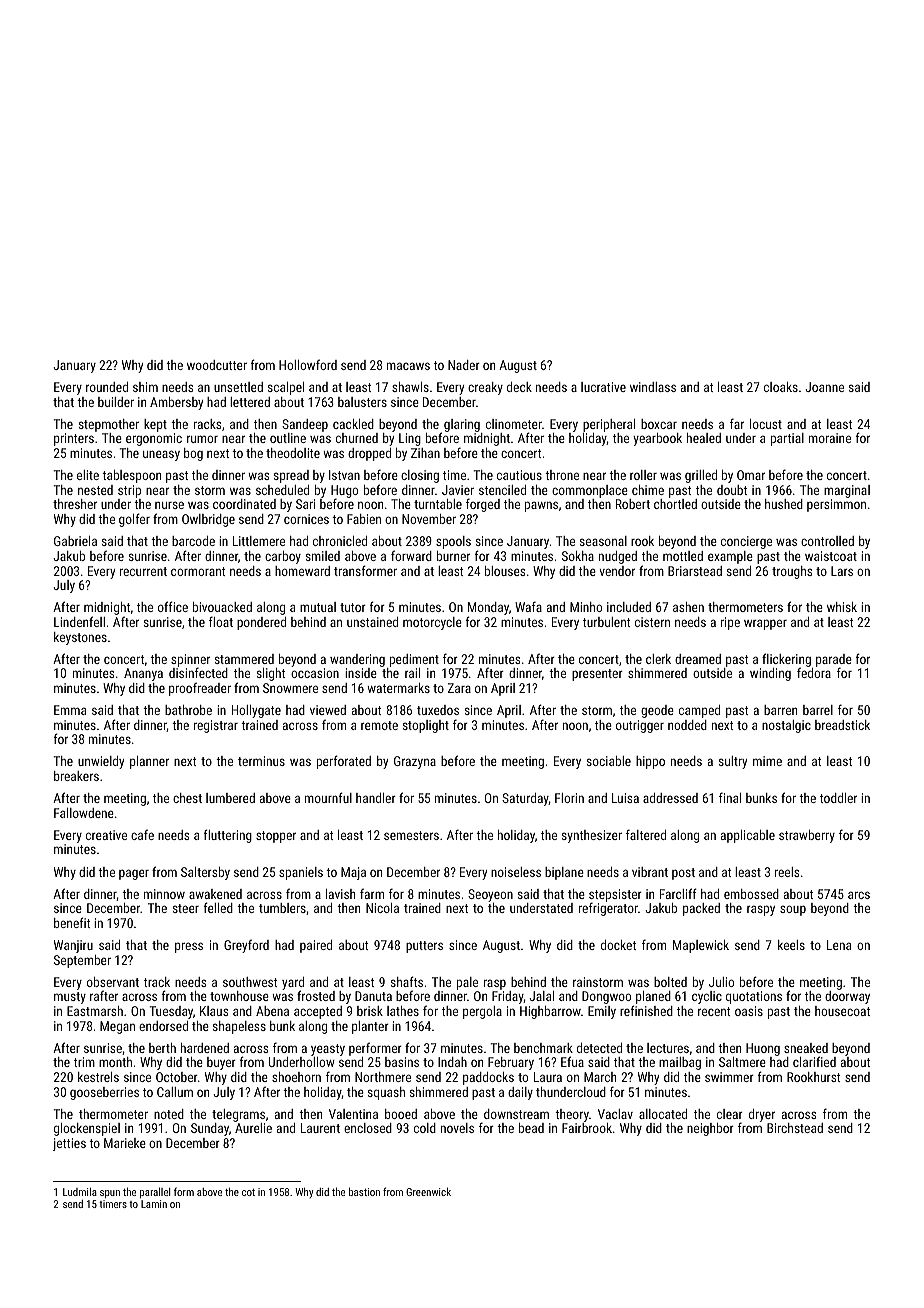 Image resolution: width=924 pixels, height=1308 pixels. What do you see at coordinates (825, 387) in the screenshot?
I see `Joanne` at bounding box center [825, 387].
